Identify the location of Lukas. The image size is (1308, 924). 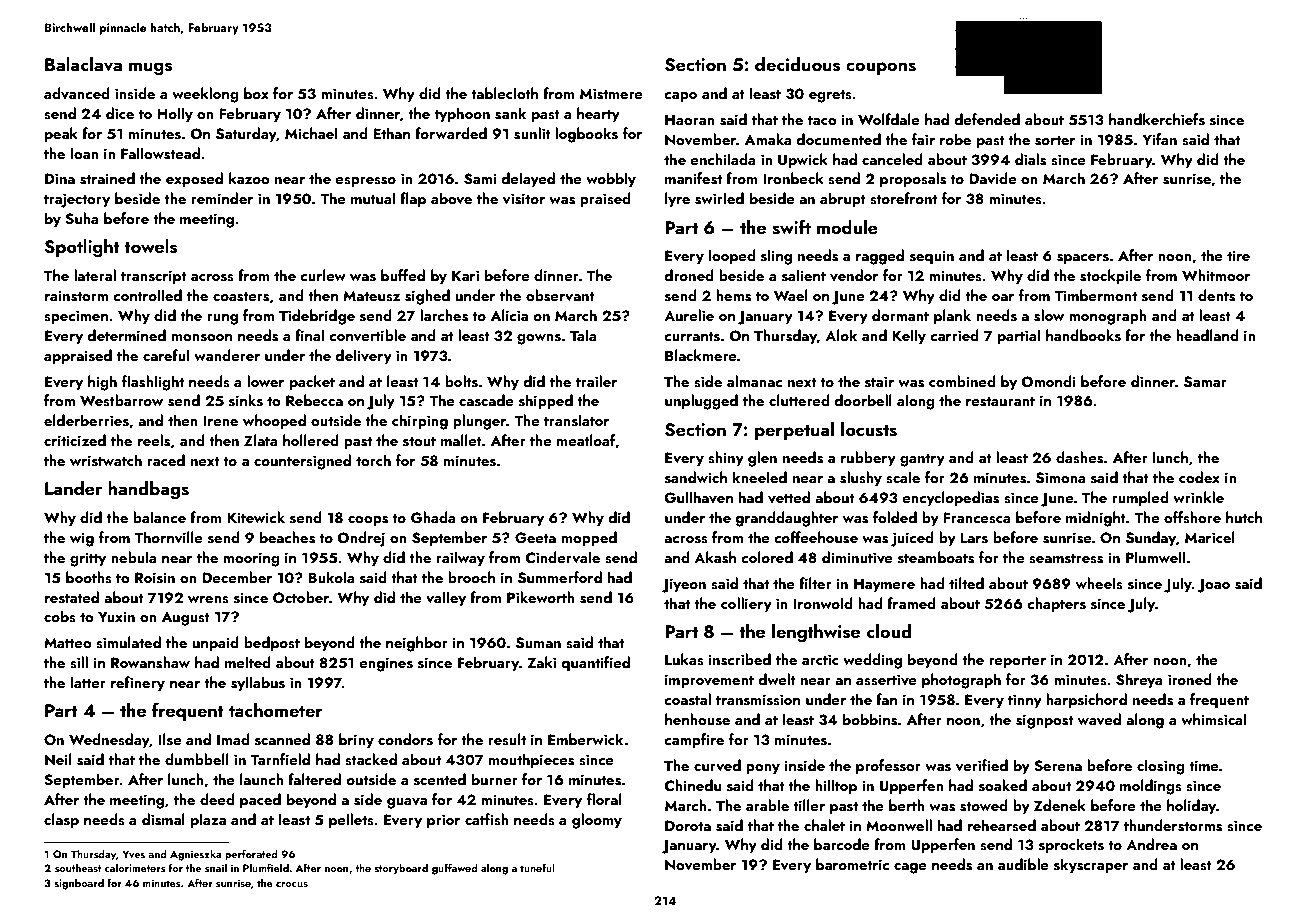
(684, 659).
